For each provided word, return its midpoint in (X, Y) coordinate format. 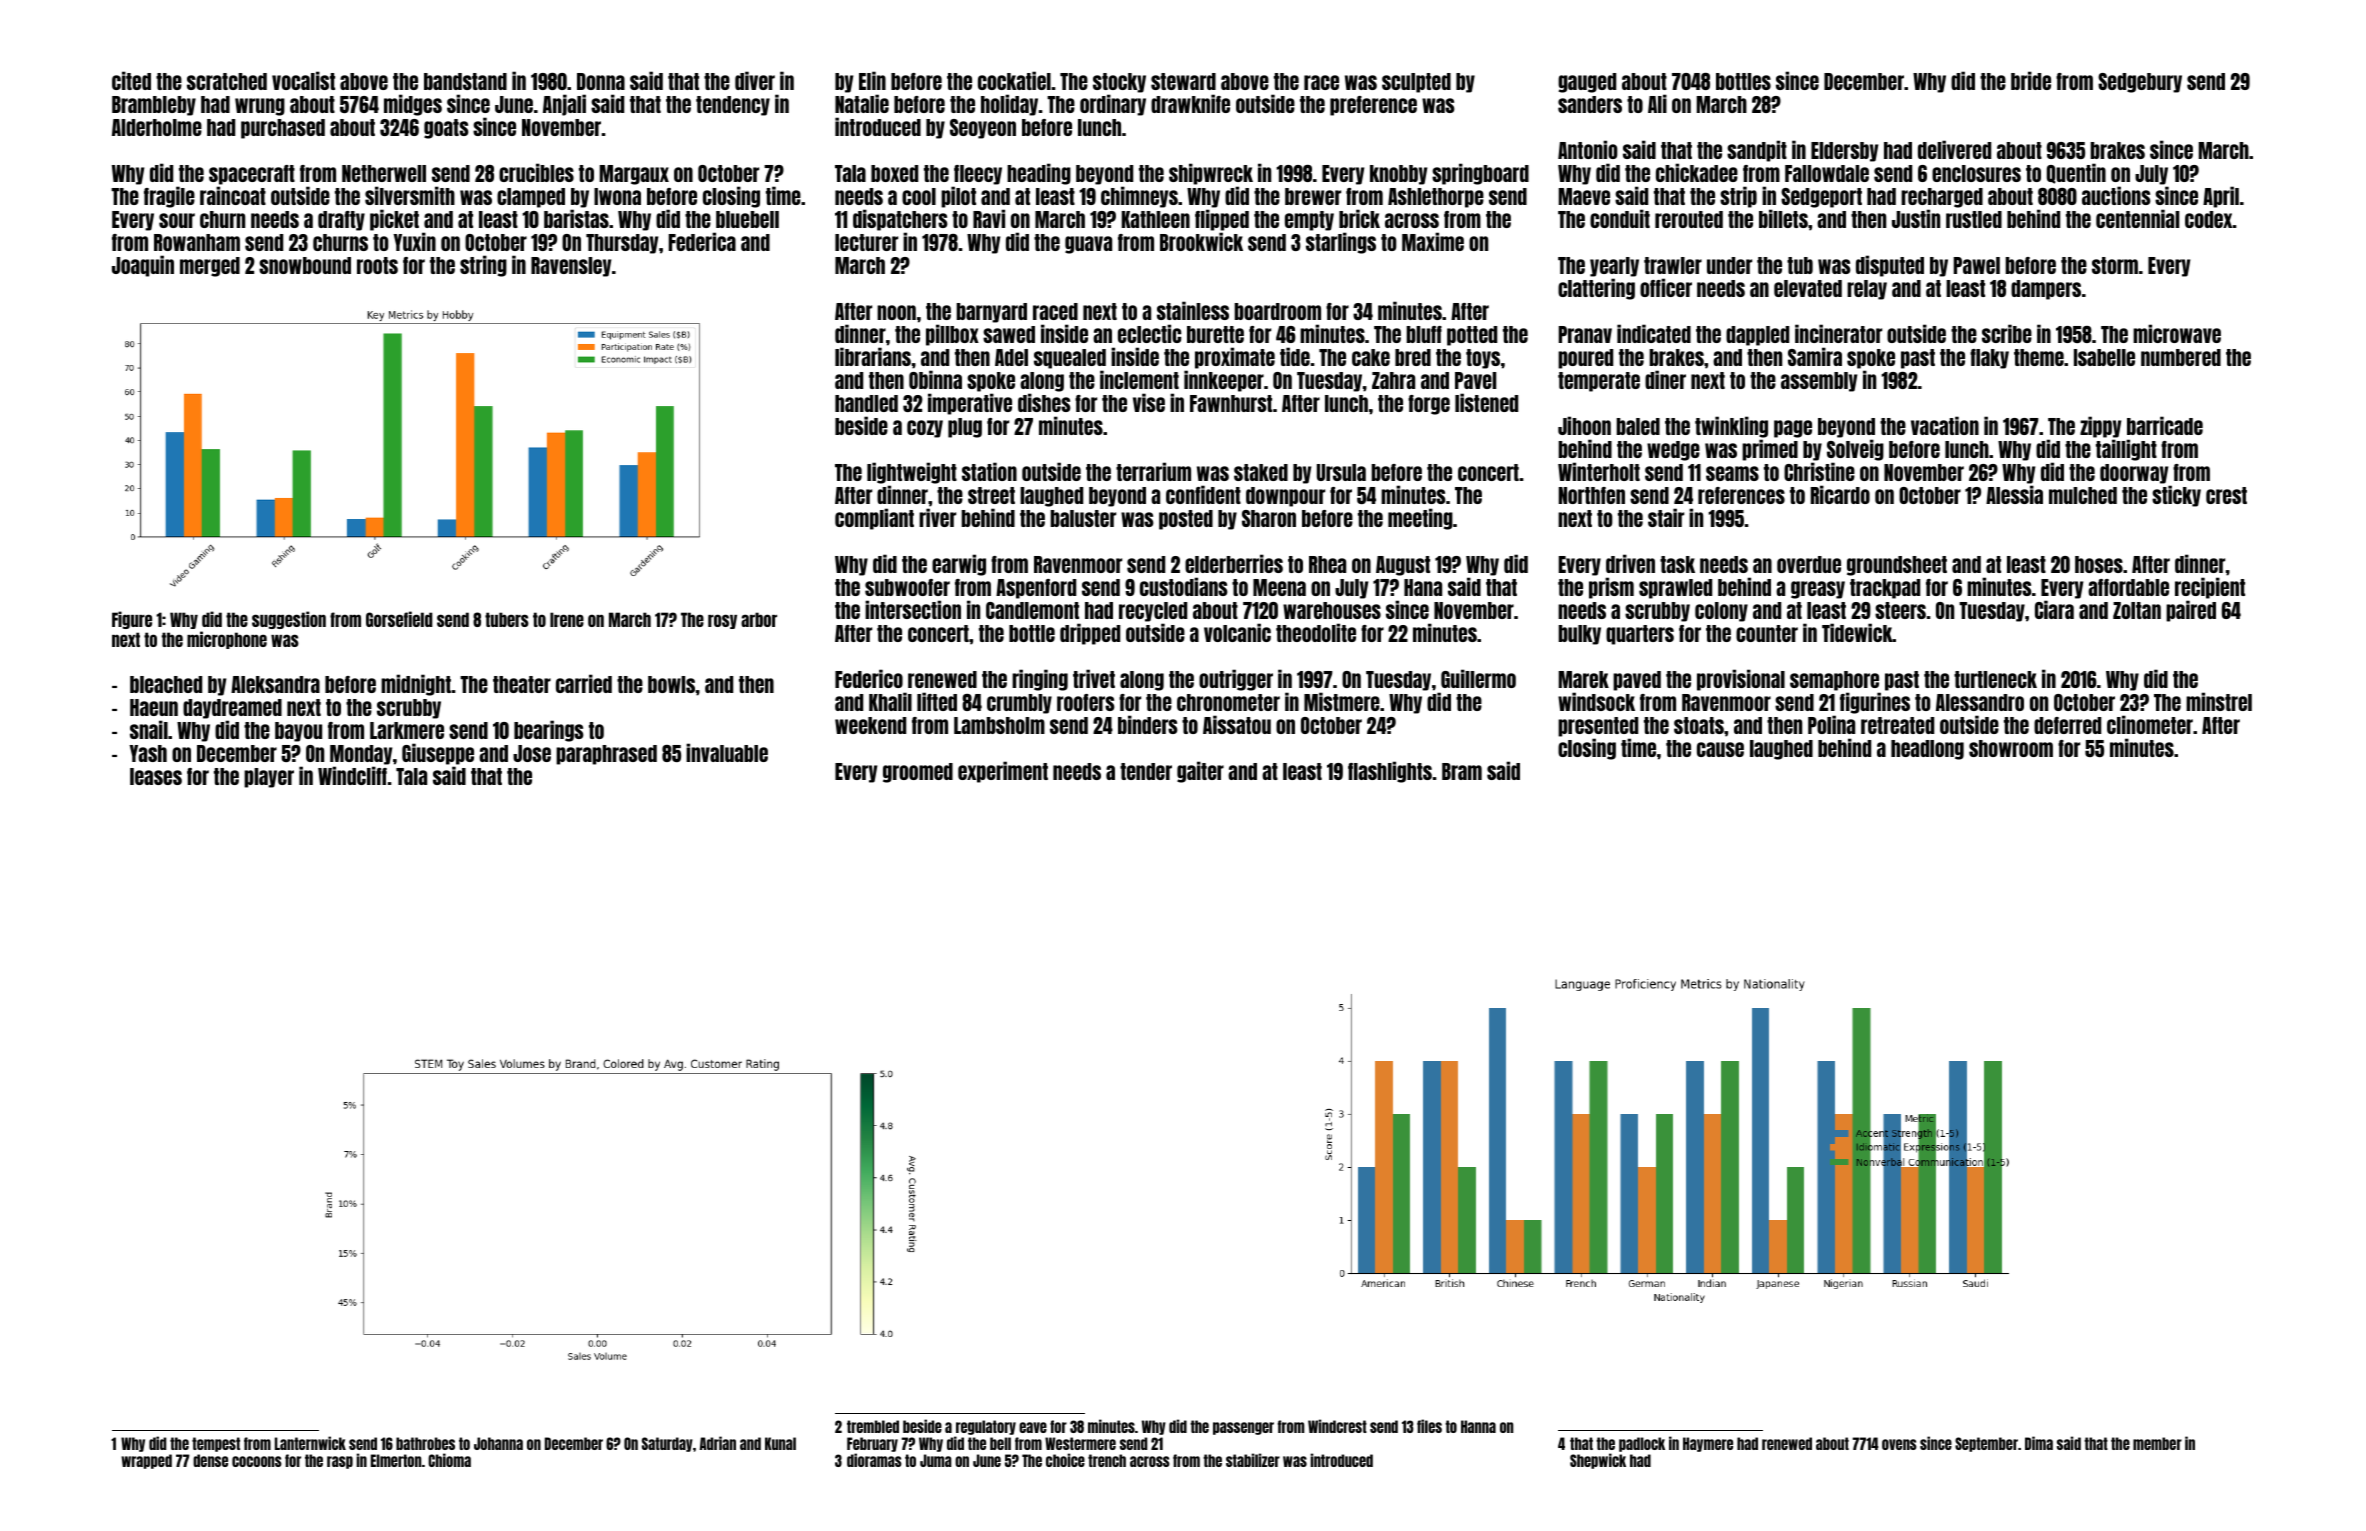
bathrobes (425, 1443)
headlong (1927, 750)
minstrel (2219, 701)
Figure (132, 620)
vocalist (303, 80)
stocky (1119, 83)
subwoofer (907, 587)
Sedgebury (2140, 83)
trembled (873, 1426)
